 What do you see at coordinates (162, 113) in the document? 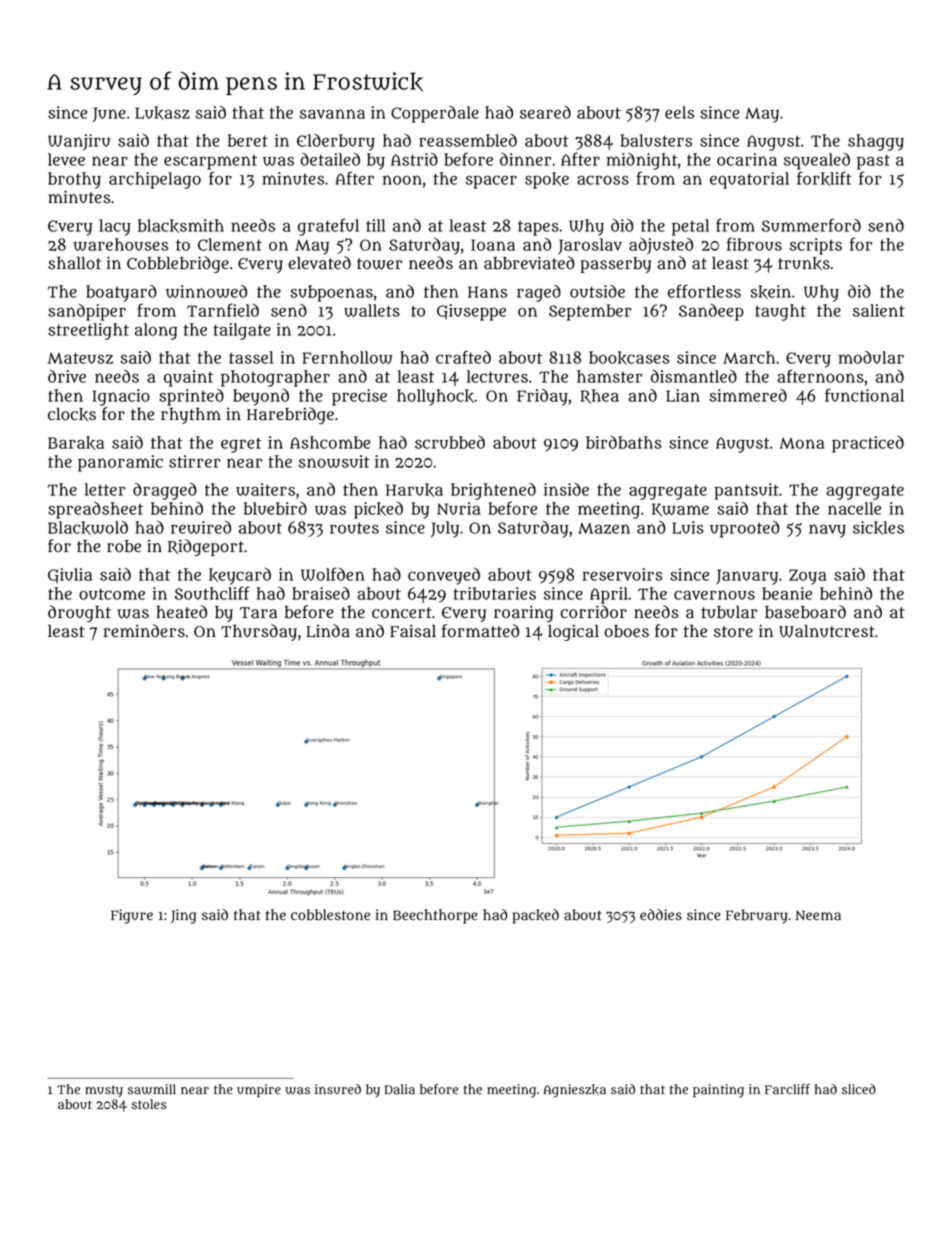
I see `Lukasz` at bounding box center [162, 113].
